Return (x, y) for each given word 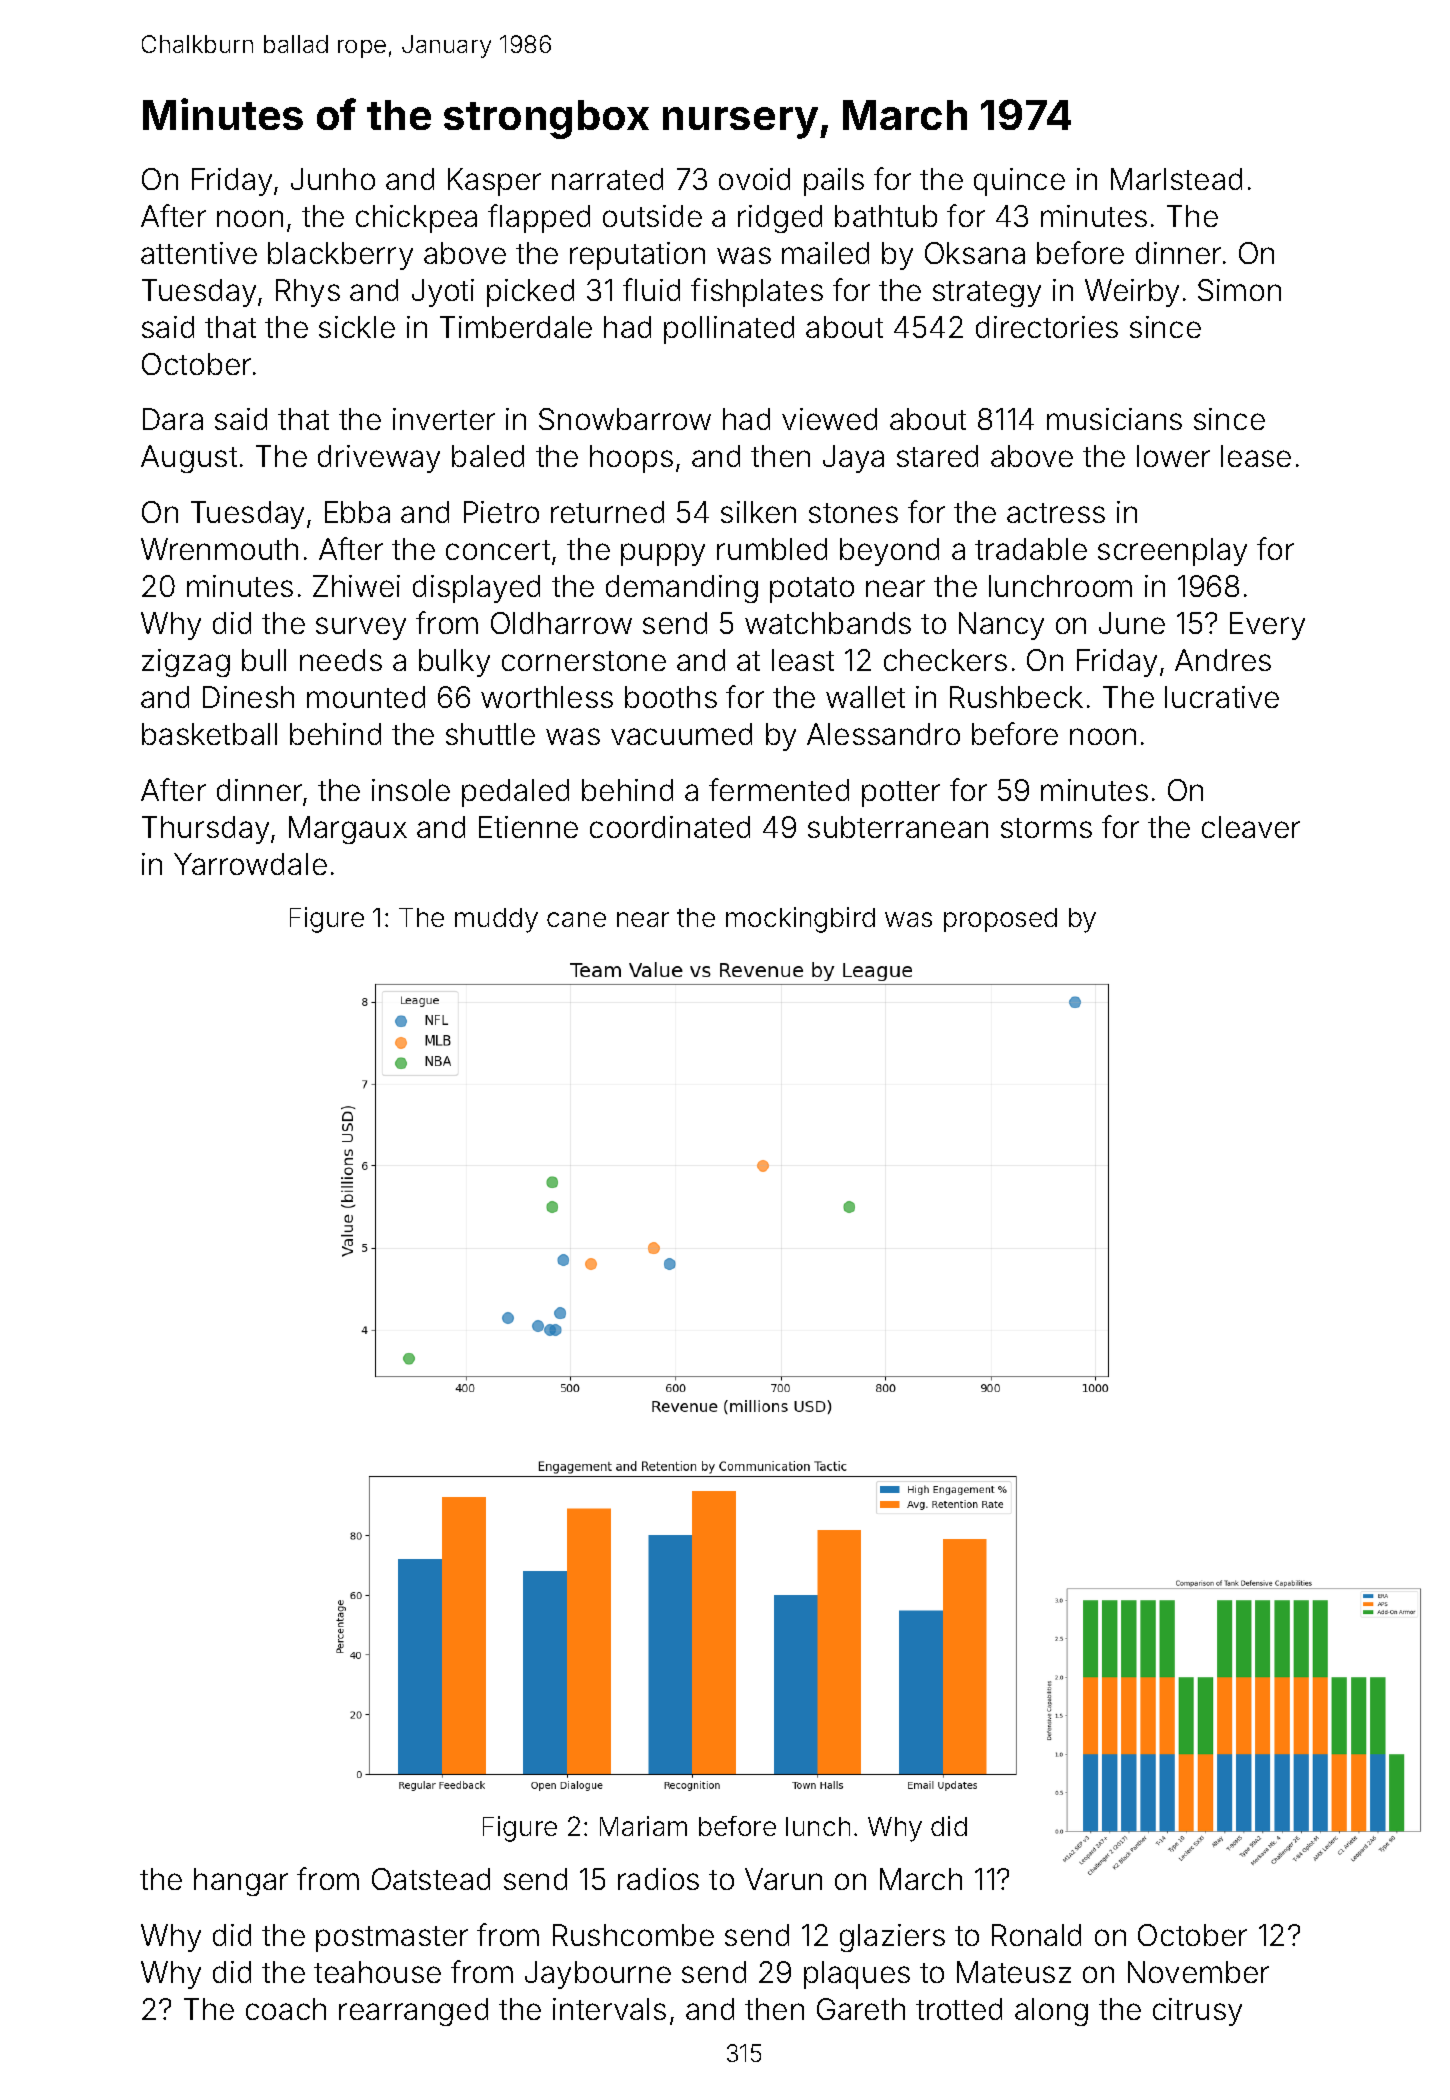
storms (1046, 828)
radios (658, 1879)
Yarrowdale (250, 864)
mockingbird (800, 920)
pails (834, 182)
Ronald (1036, 1935)
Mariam (643, 1826)
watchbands (828, 623)
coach (286, 2009)
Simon (1239, 290)
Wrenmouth (219, 549)
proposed (1000, 920)
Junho (333, 179)
